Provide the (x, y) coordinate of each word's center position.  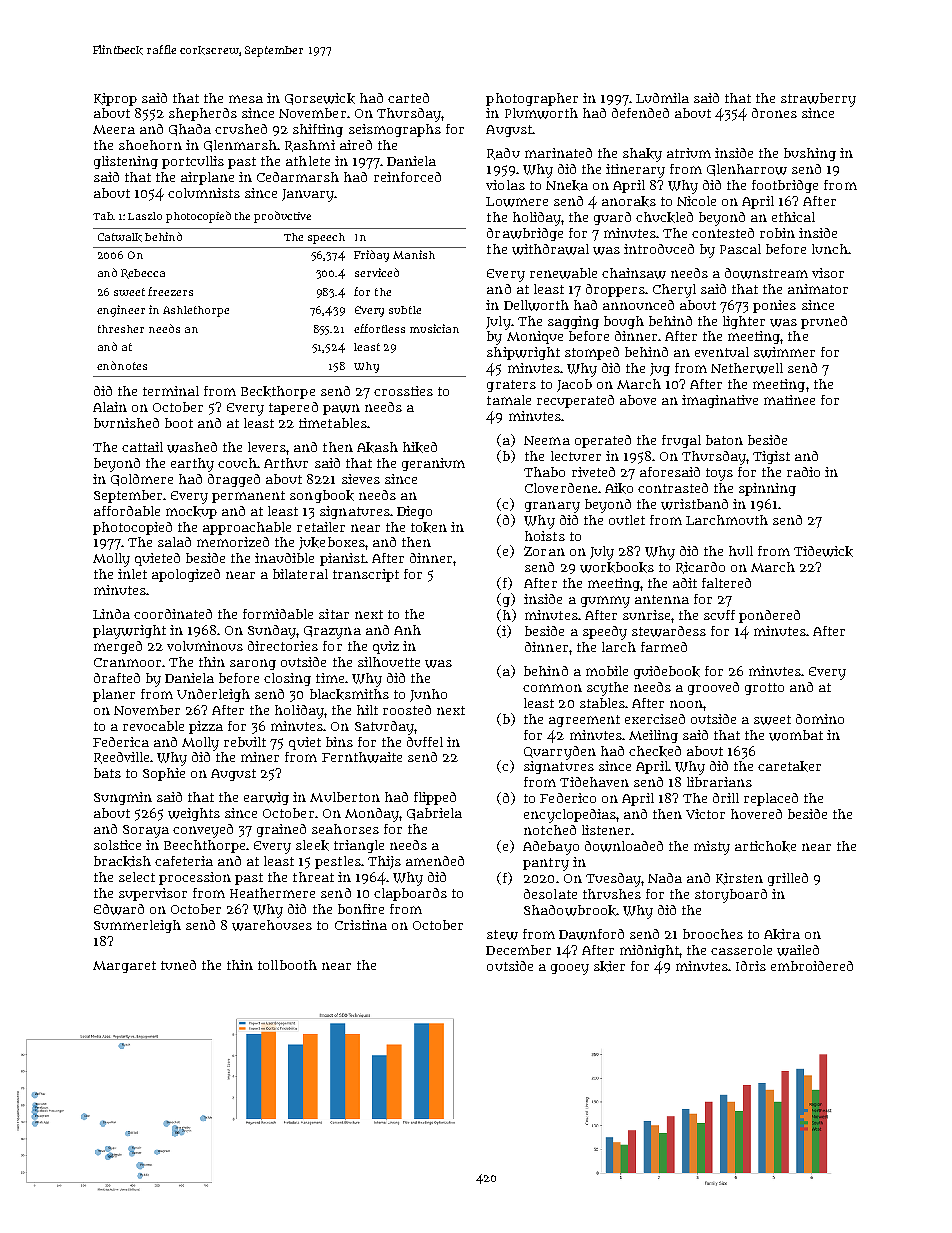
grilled (788, 879)
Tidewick (823, 551)
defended (640, 113)
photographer (532, 99)
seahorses (345, 829)
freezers (170, 291)
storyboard (731, 896)
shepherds (203, 114)
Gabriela (434, 814)
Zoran (544, 551)
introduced (659, 249)
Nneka (567, 185)
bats (107, 773)
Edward (119, 909)
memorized (233, 542)
